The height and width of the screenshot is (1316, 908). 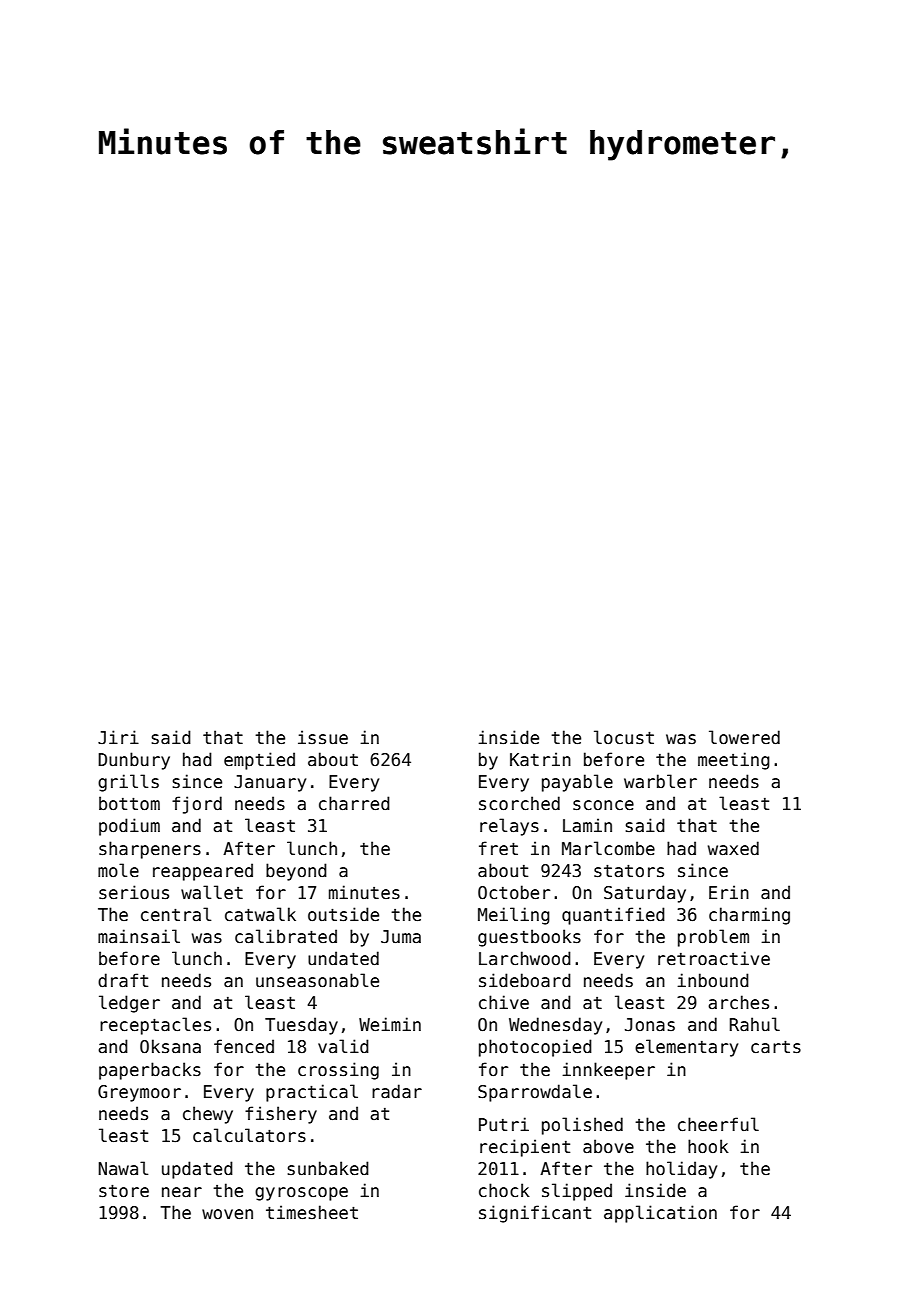 What do you see at coordinates (744, 737) in the screenshot?
I see `lowered` at bounding box center [744, 737].
